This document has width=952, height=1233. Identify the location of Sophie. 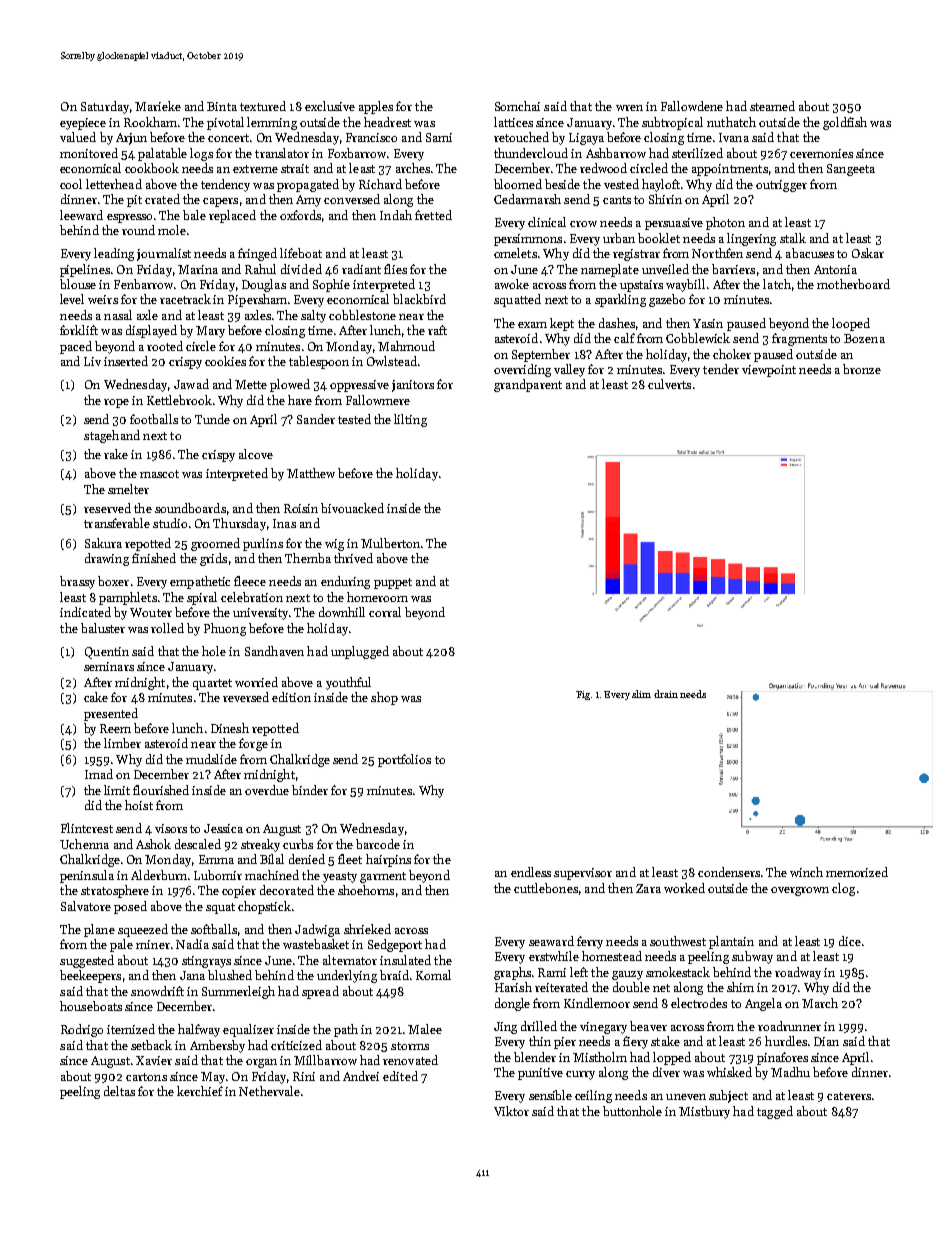
(331, 285).
